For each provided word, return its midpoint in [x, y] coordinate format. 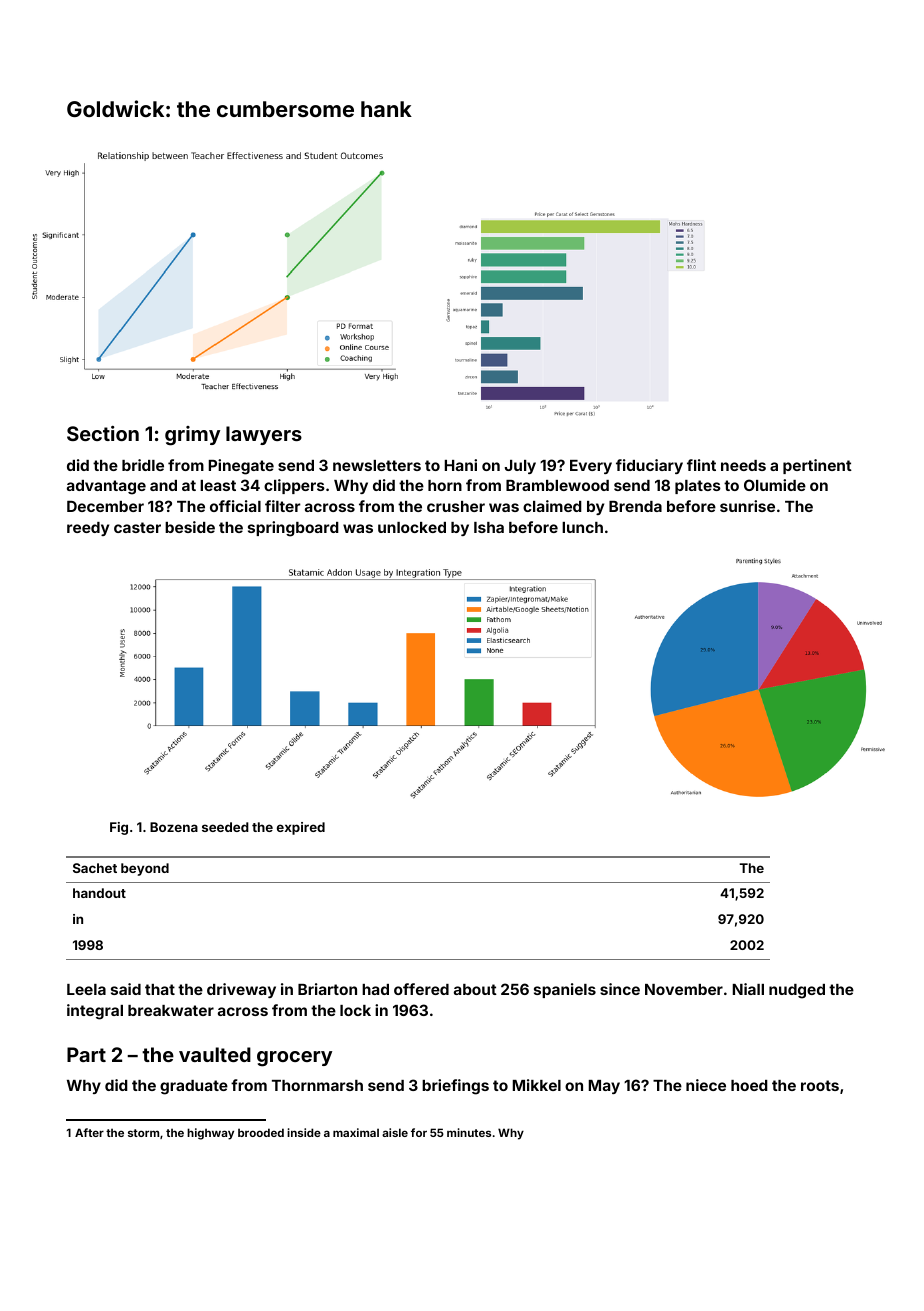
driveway [241, 990]
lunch [582, 527]
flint [701, 465]
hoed [749, 1085]
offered [421, 989]
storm [143, 1133]
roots [820, 1085]
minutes [469, 1132]
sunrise [747, 506]
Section [103, 433]
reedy [88, 529]
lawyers [264, 435]
